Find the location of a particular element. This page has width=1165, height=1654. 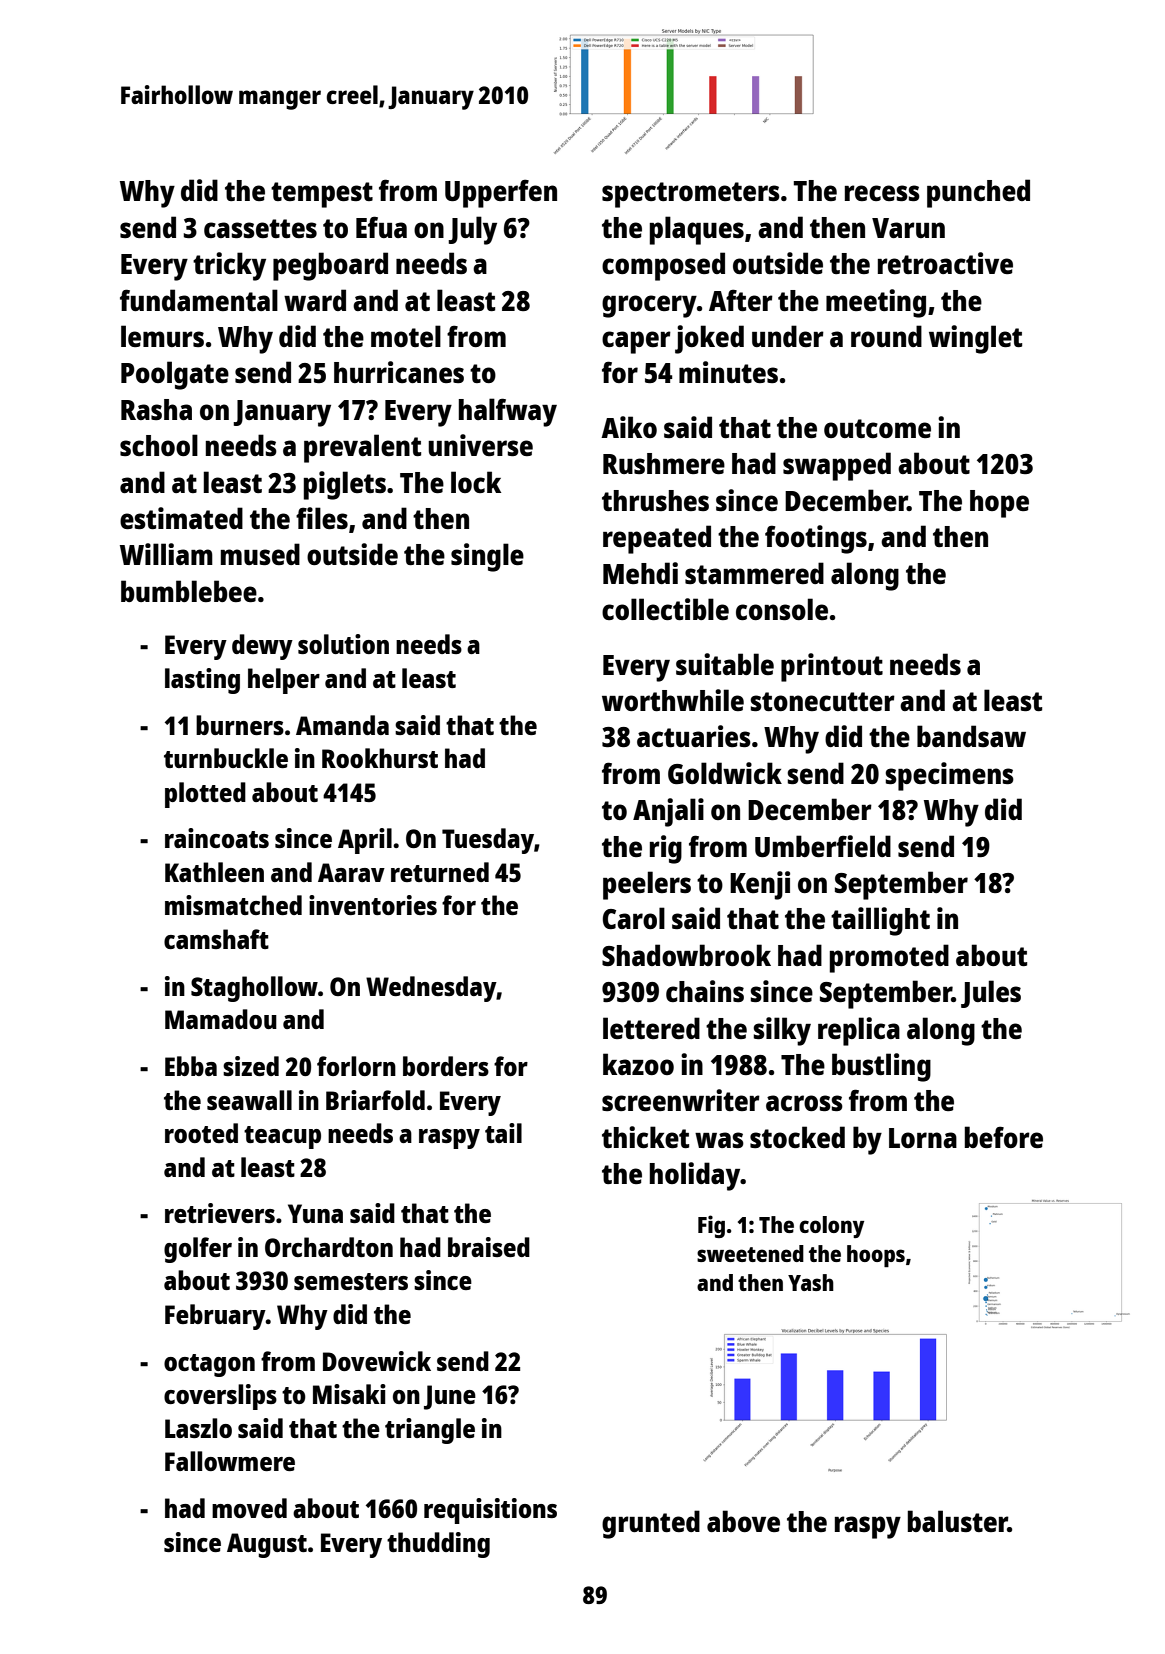

Efua is located at coordinates (381, 227).
